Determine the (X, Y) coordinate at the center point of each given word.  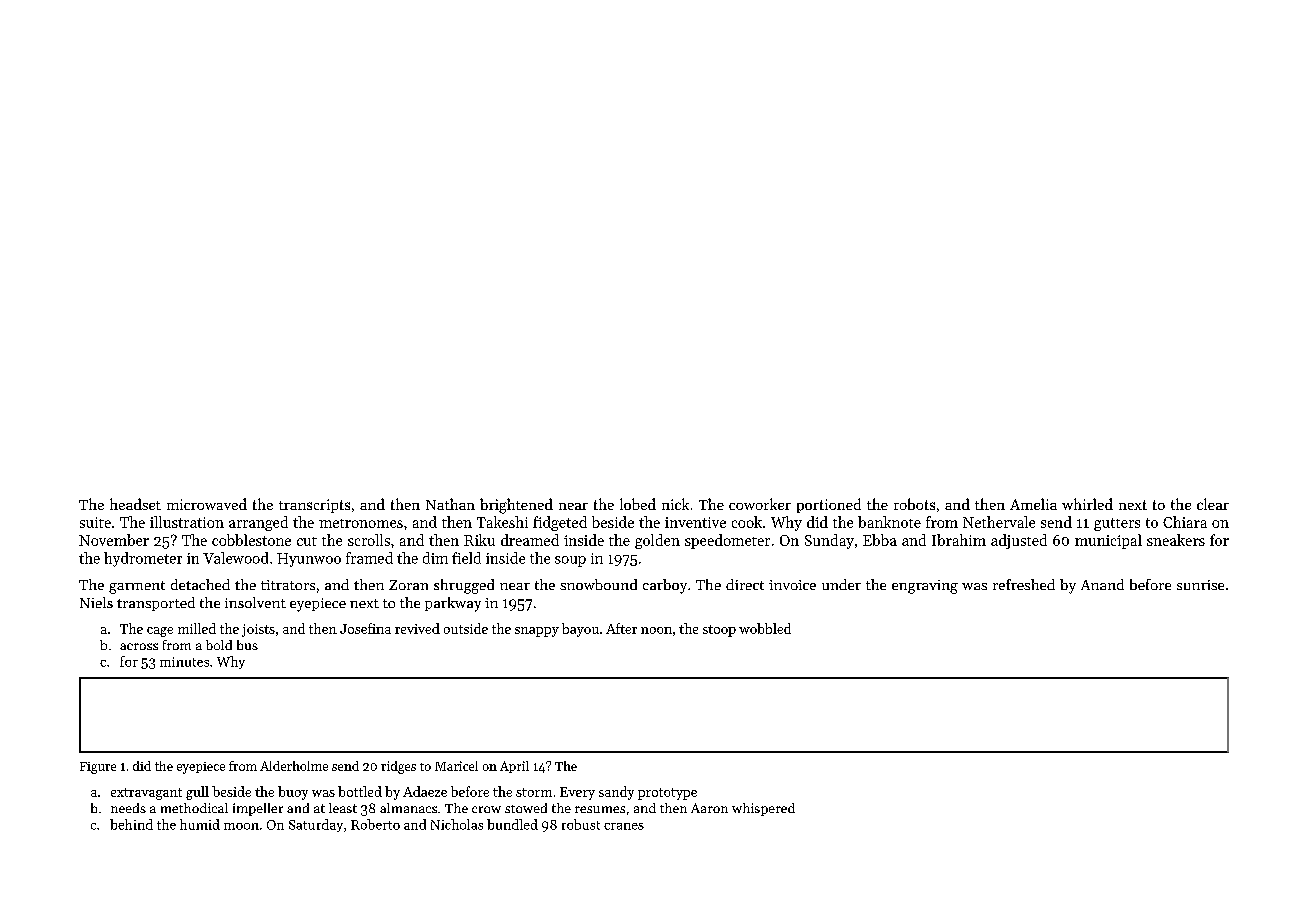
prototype (667, 794)
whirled (1087, 504)
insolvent (255, 602)
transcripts (314, 506)
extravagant (146, 794)
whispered (763, 809)
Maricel (456, 766)
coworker (760, 504)
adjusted (1019, 541)
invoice (792, 585)
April (514, 767)
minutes (184, 662)
